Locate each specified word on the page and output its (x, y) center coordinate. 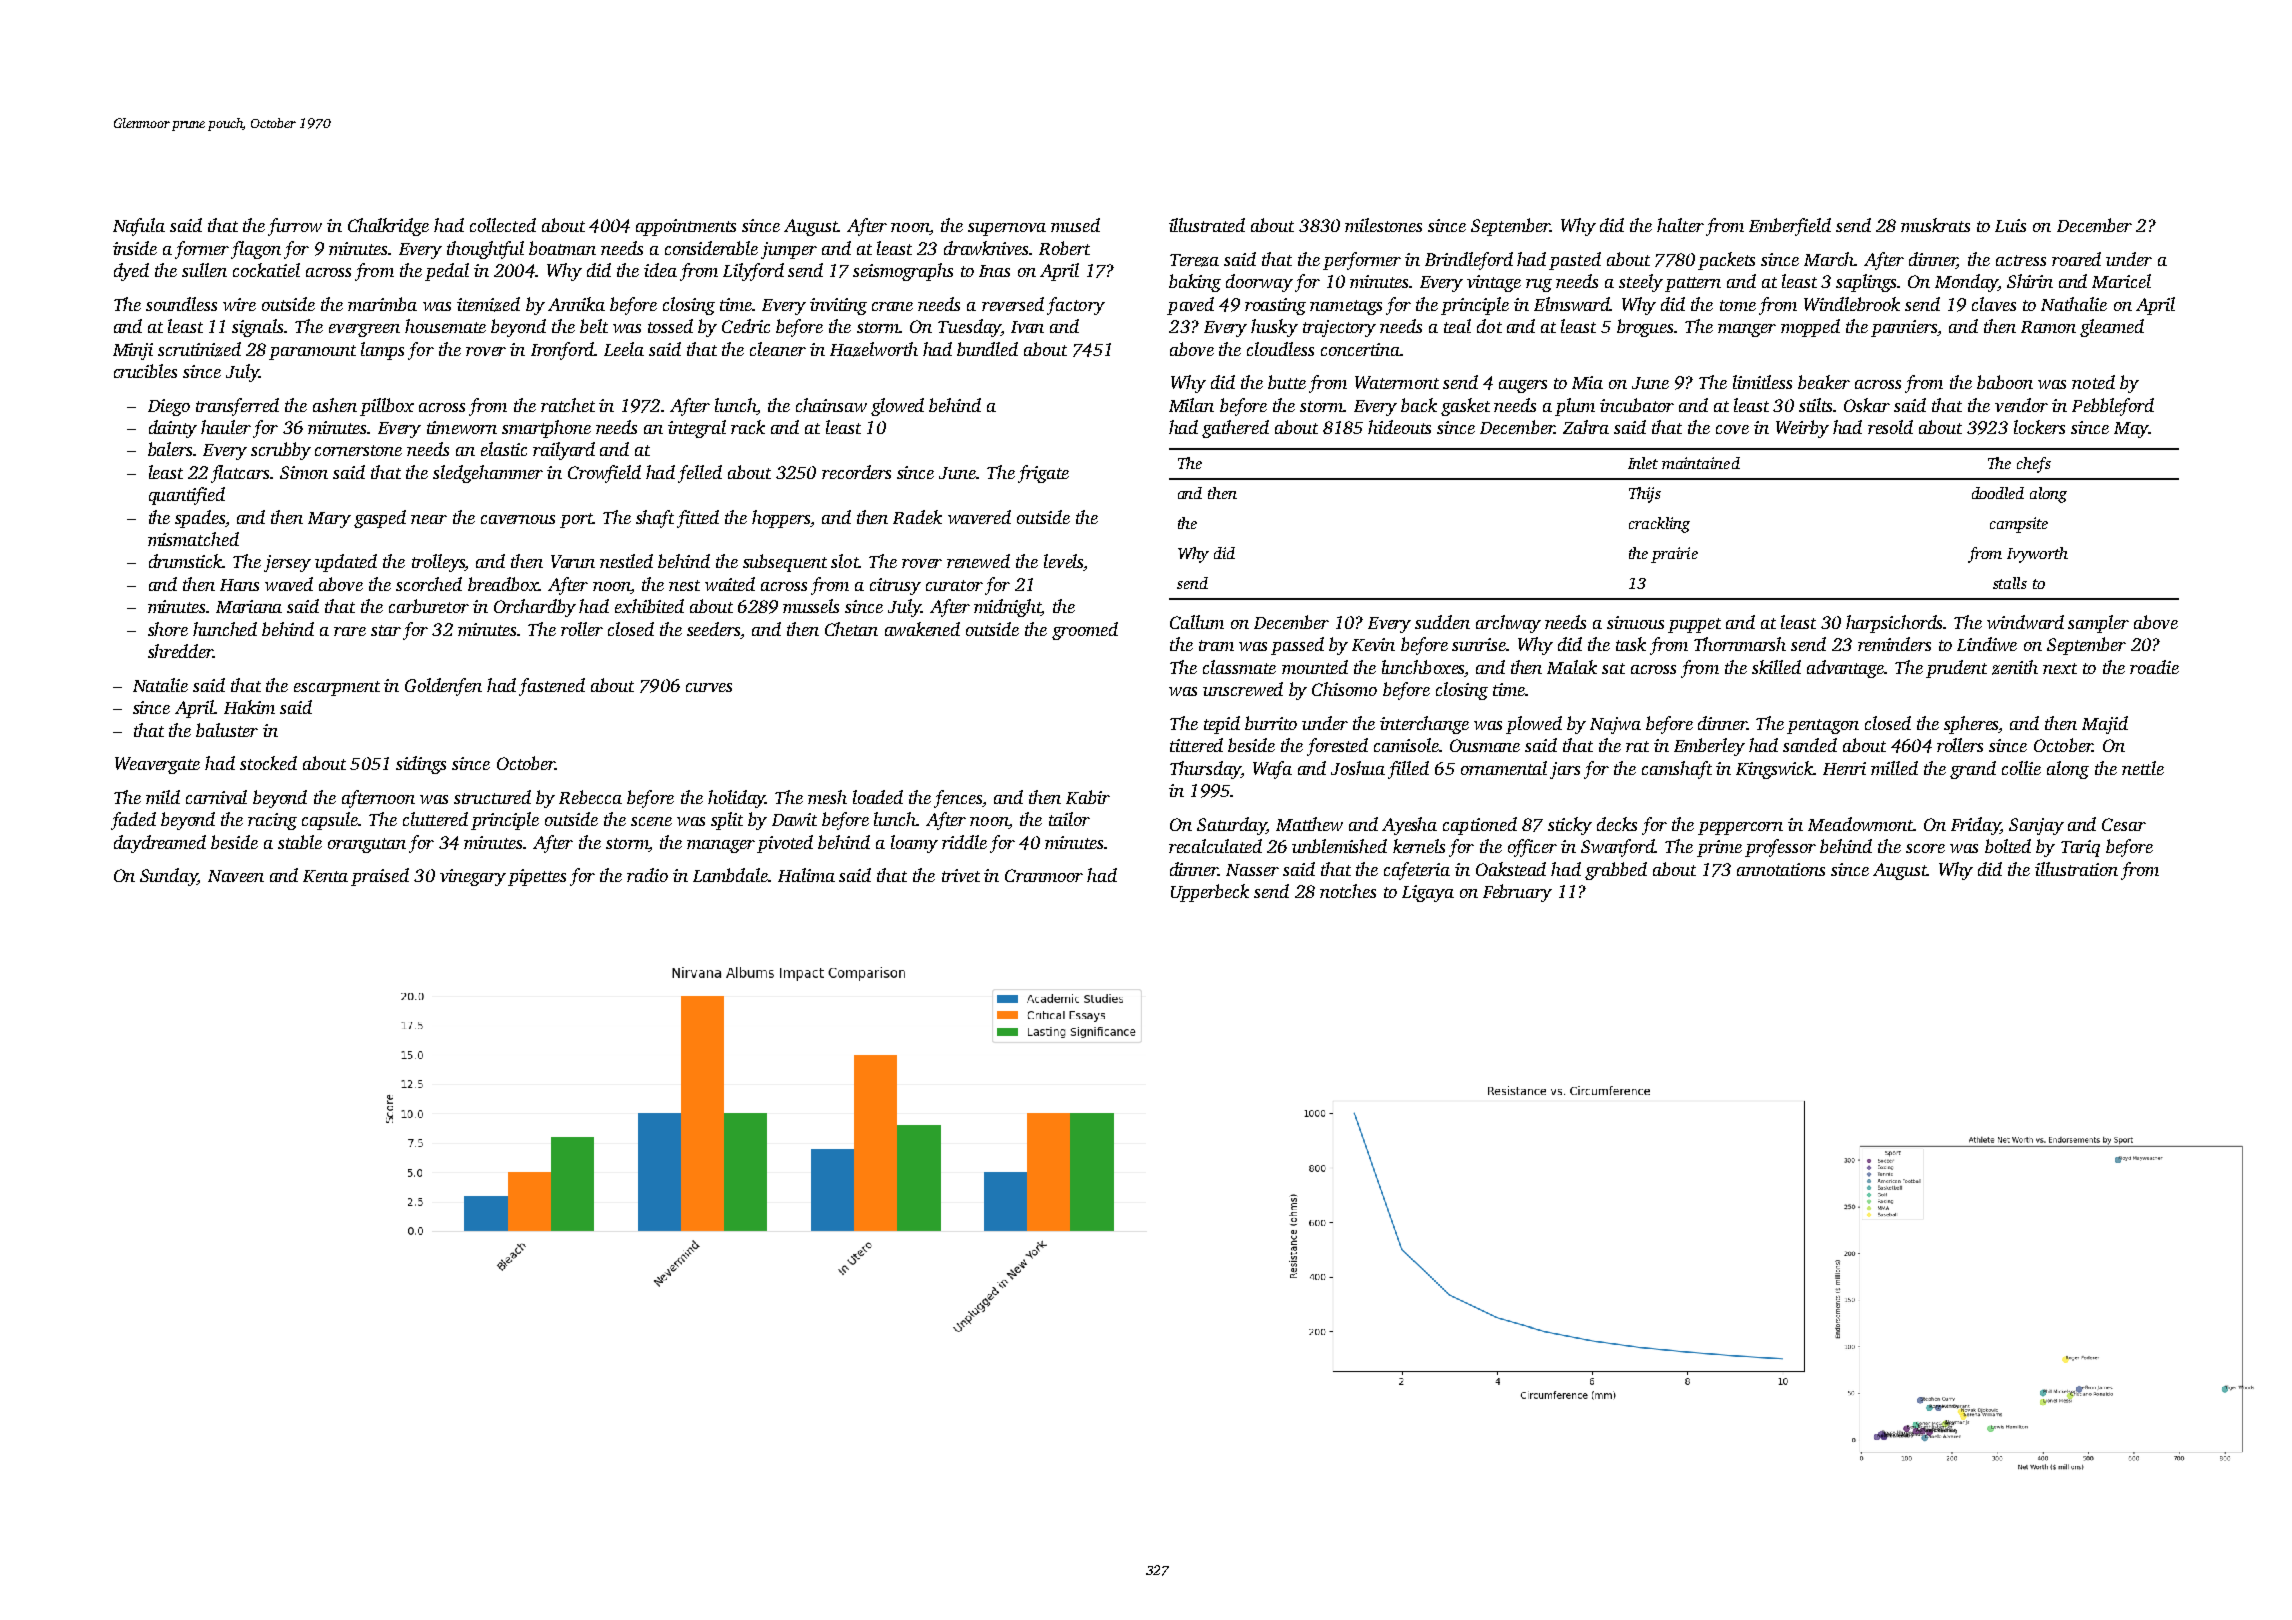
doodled (1998, 493)
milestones (1383, 225)
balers (170, 449)
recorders (856, 472)
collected (503, 225)
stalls (2010, 583)
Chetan (851, 629)
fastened (552, 687)
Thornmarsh (1740, 644)
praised (380, 877)
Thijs (1645, 495)
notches (1348, 891)
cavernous (518, 519)
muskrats (1935, 225)
